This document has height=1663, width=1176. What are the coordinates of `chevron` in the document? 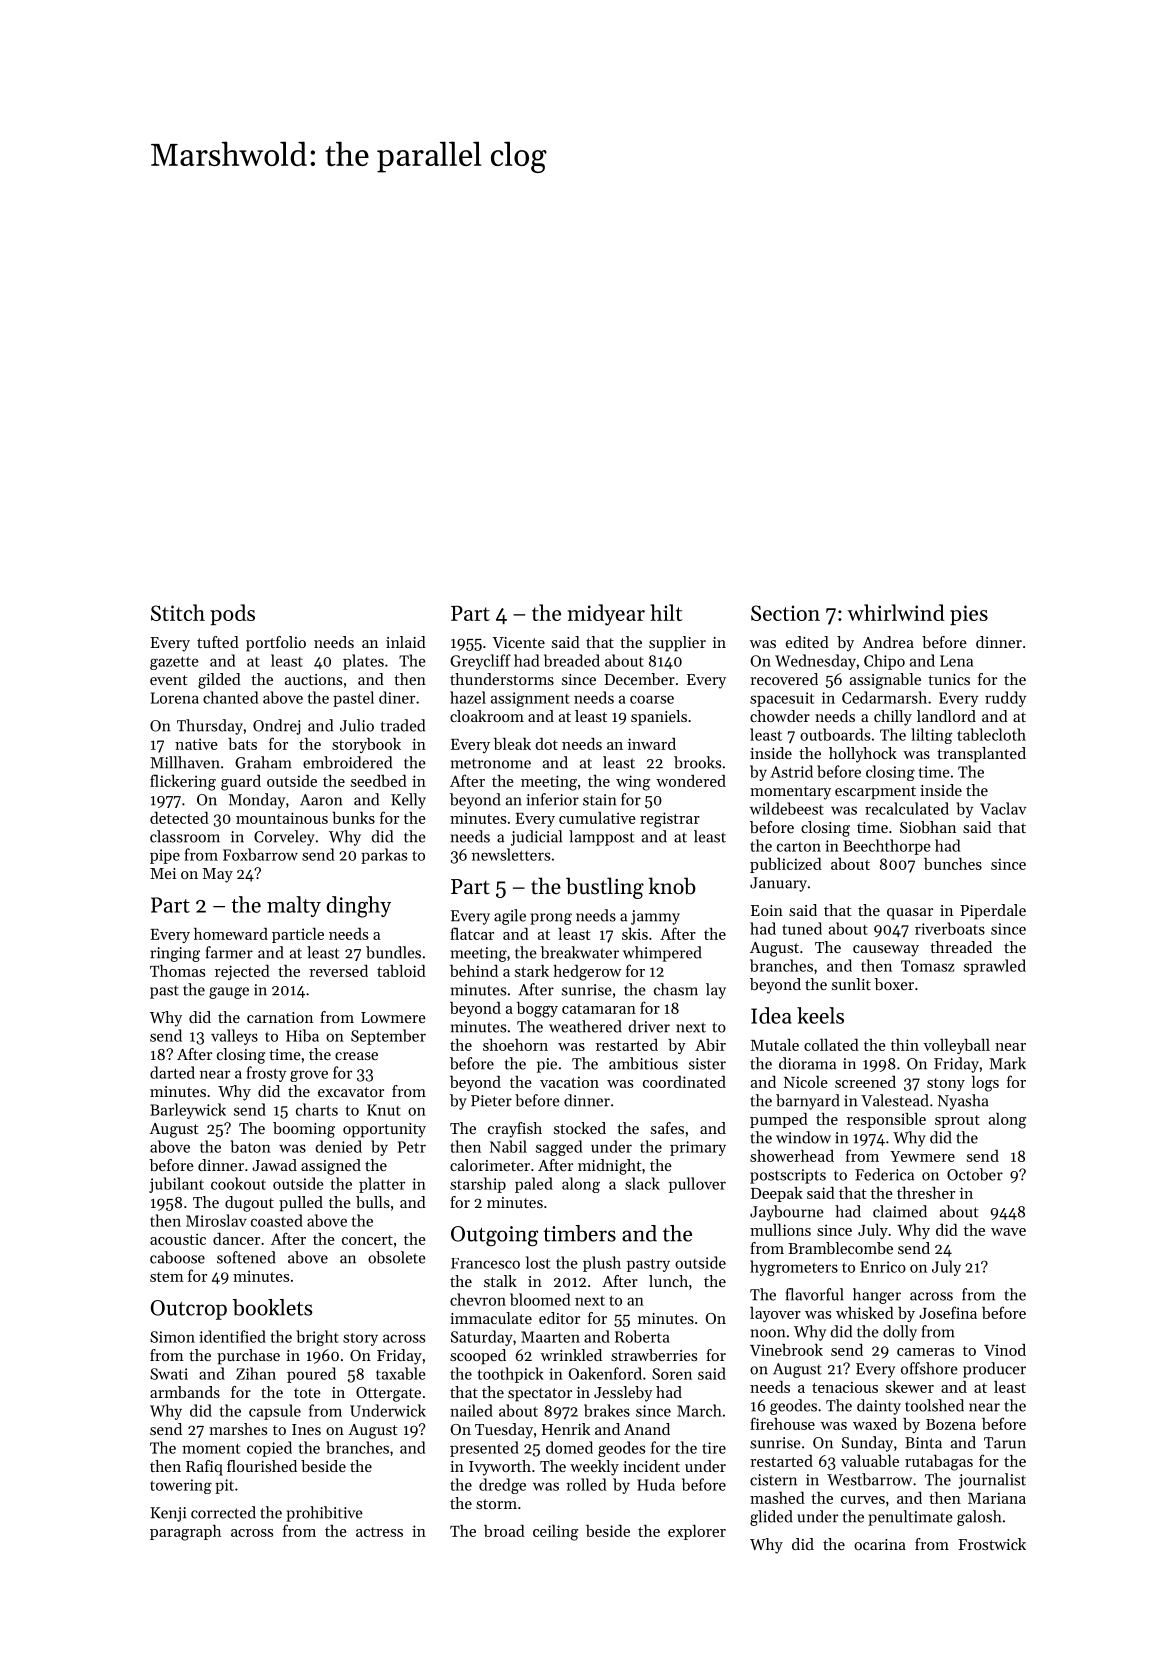 It's located at (478, 1299).
